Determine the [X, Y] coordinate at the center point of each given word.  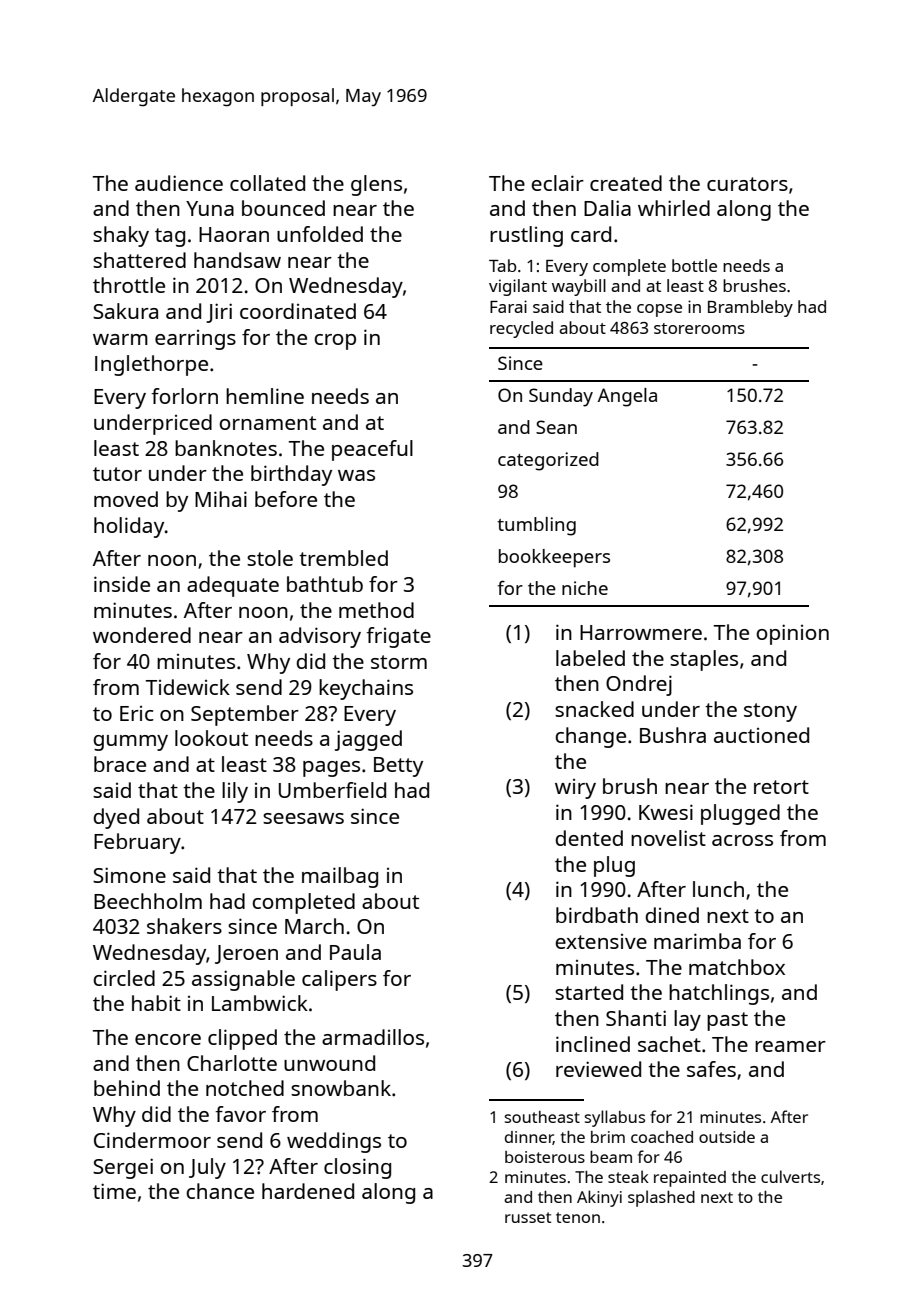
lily [235, 792]
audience [179, 183]
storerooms [699, 328]
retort [781, 787]
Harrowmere [641, 632]
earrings [195, 340]
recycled [521, 329]
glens [376, 185]
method [376, 610]
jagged [368, 740]
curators [747, 184]
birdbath [597, 915]
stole [270, 558]
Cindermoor [152, 1140]
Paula [355, 952]
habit [156, 1003]
